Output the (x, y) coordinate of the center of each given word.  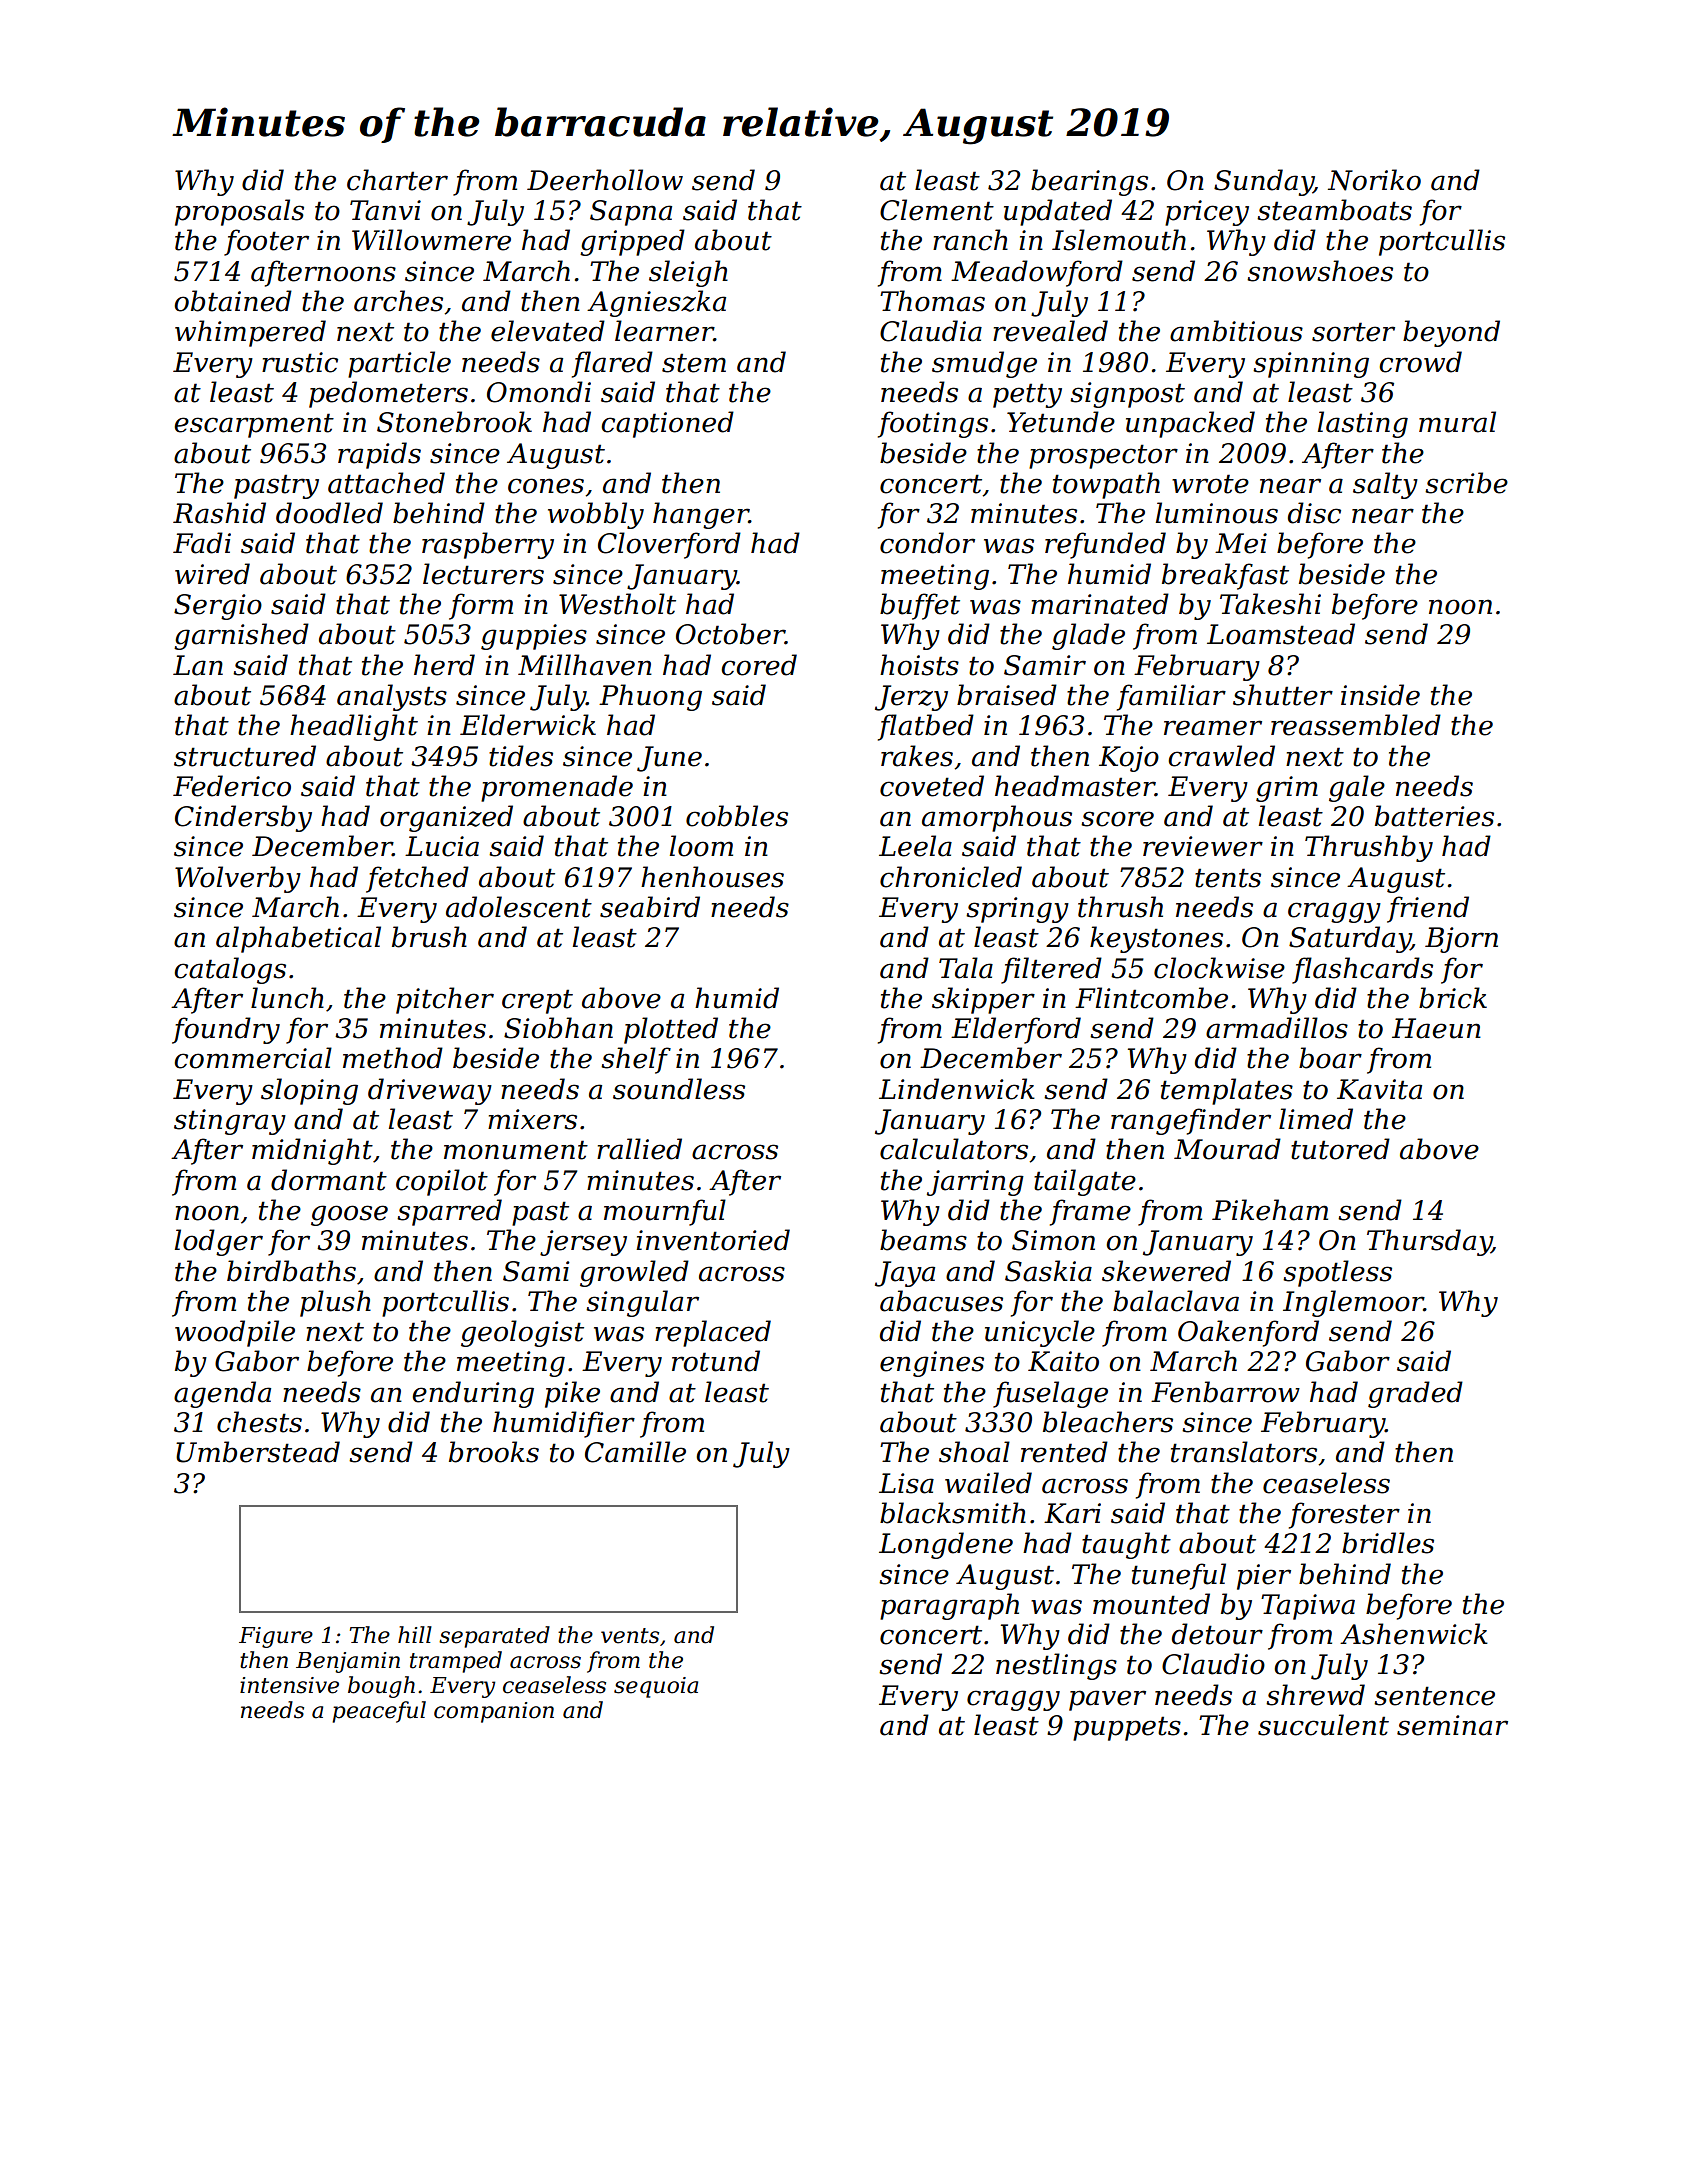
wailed (988, 1483)
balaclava (1176, 1301)
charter (397, 180)
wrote (1210, 484)
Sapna (631, 213)
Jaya (905, 1274)
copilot (442, 1182)
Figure (276, 1637)
